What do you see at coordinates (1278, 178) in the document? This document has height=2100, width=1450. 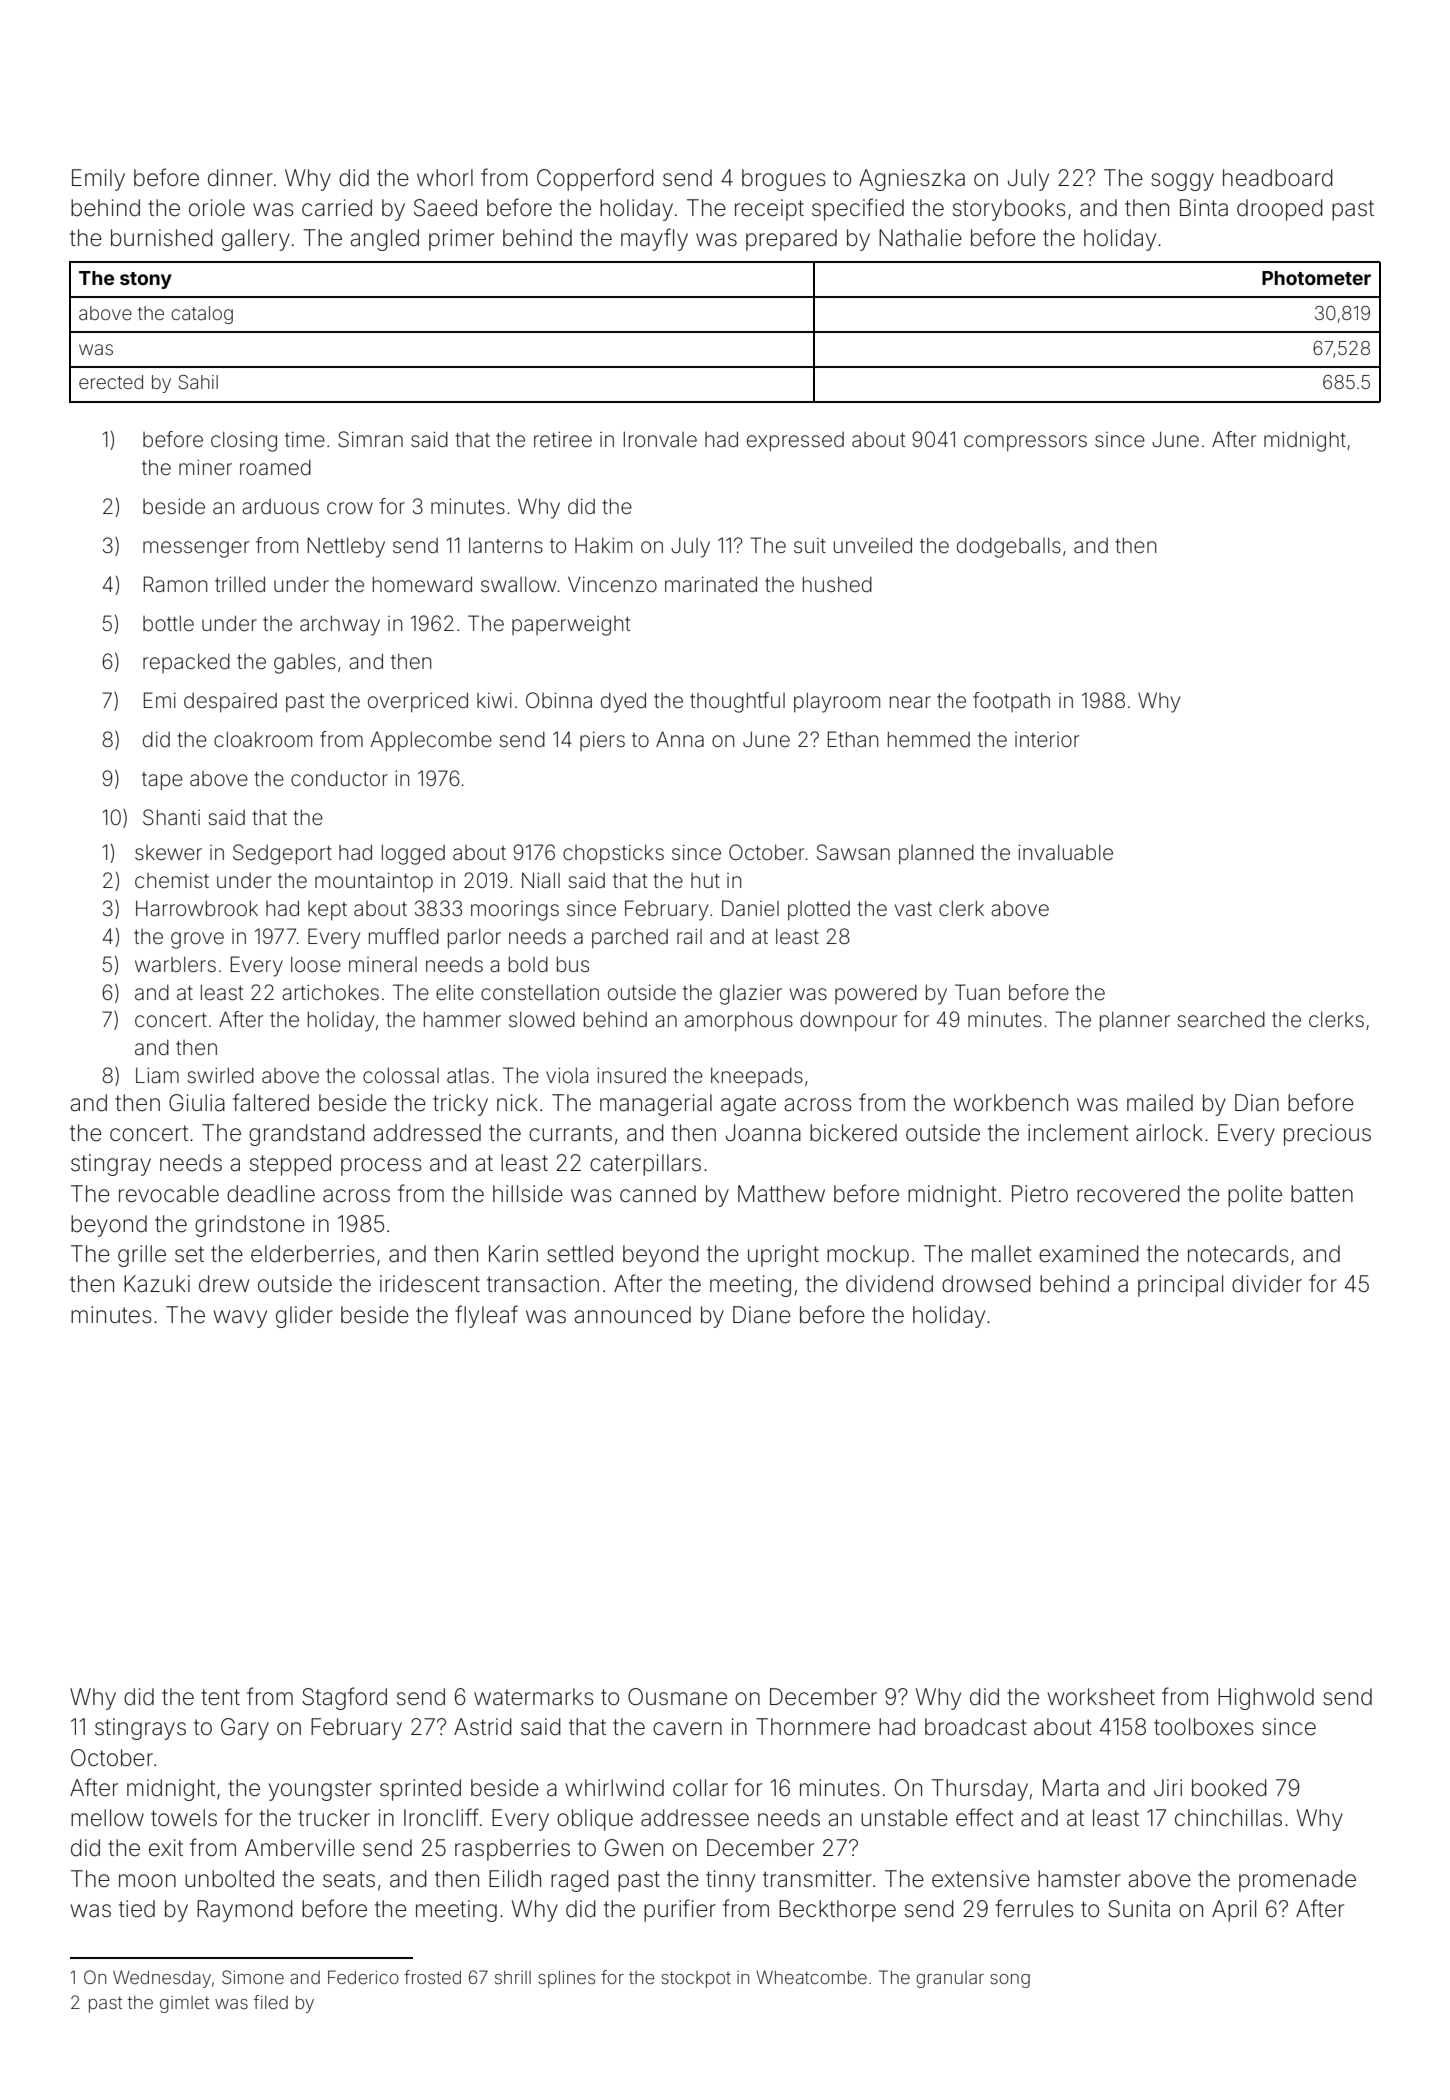 I see `headboard` at bounding box center [1278, 178].
